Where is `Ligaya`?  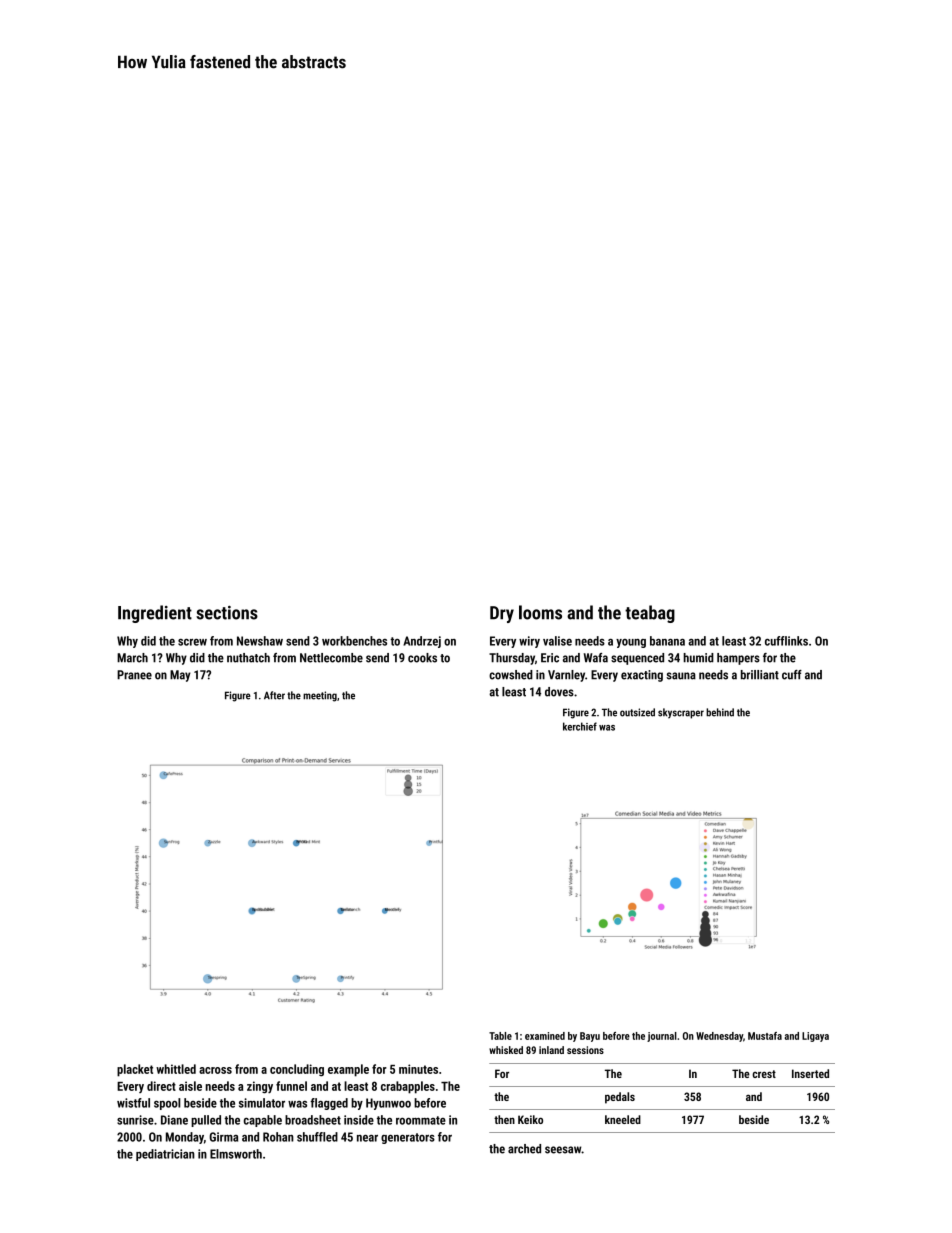 Ligaya is located at coordinates (815, 1037).
